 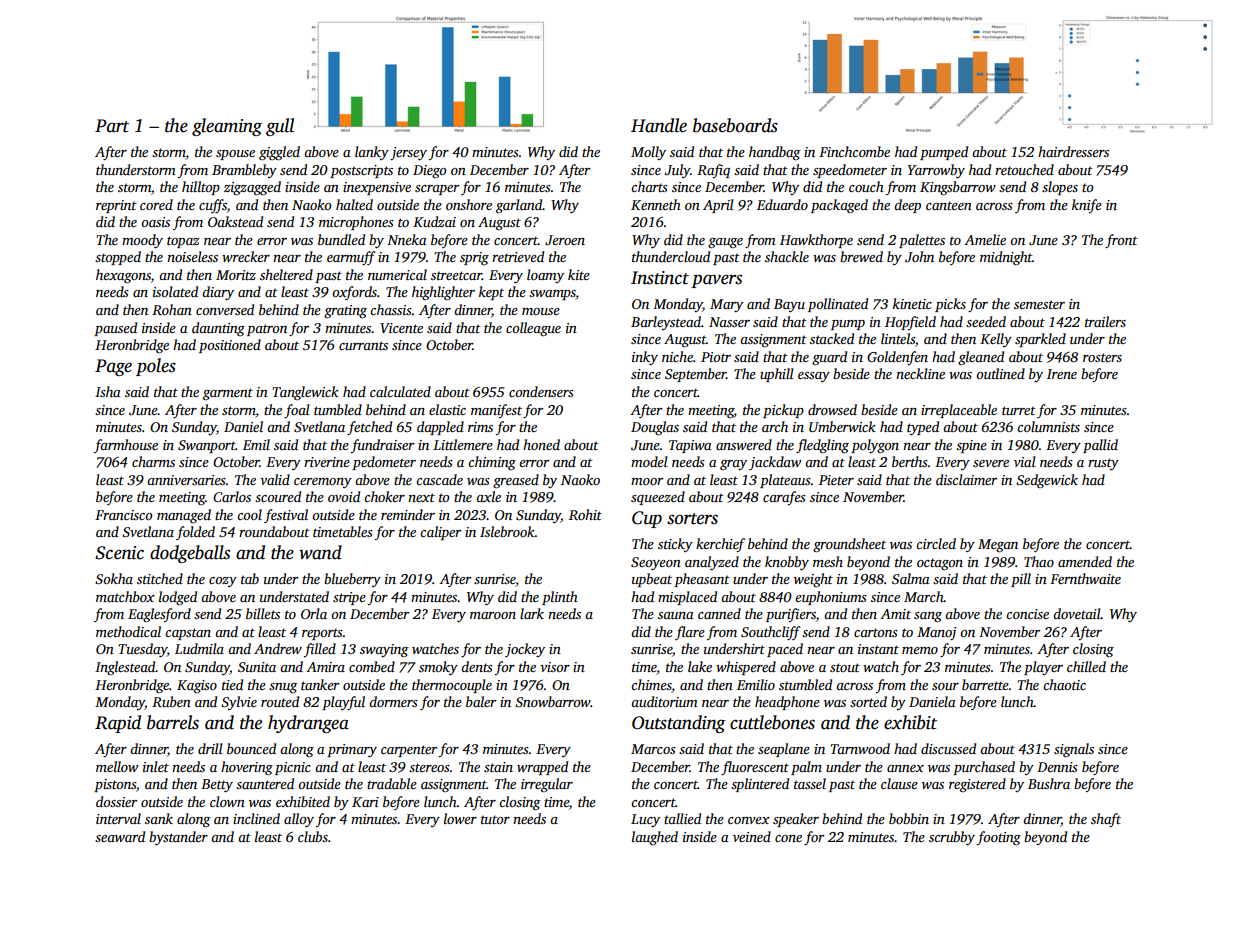 I want to click on blueberry, so click(x=352, y=580).
